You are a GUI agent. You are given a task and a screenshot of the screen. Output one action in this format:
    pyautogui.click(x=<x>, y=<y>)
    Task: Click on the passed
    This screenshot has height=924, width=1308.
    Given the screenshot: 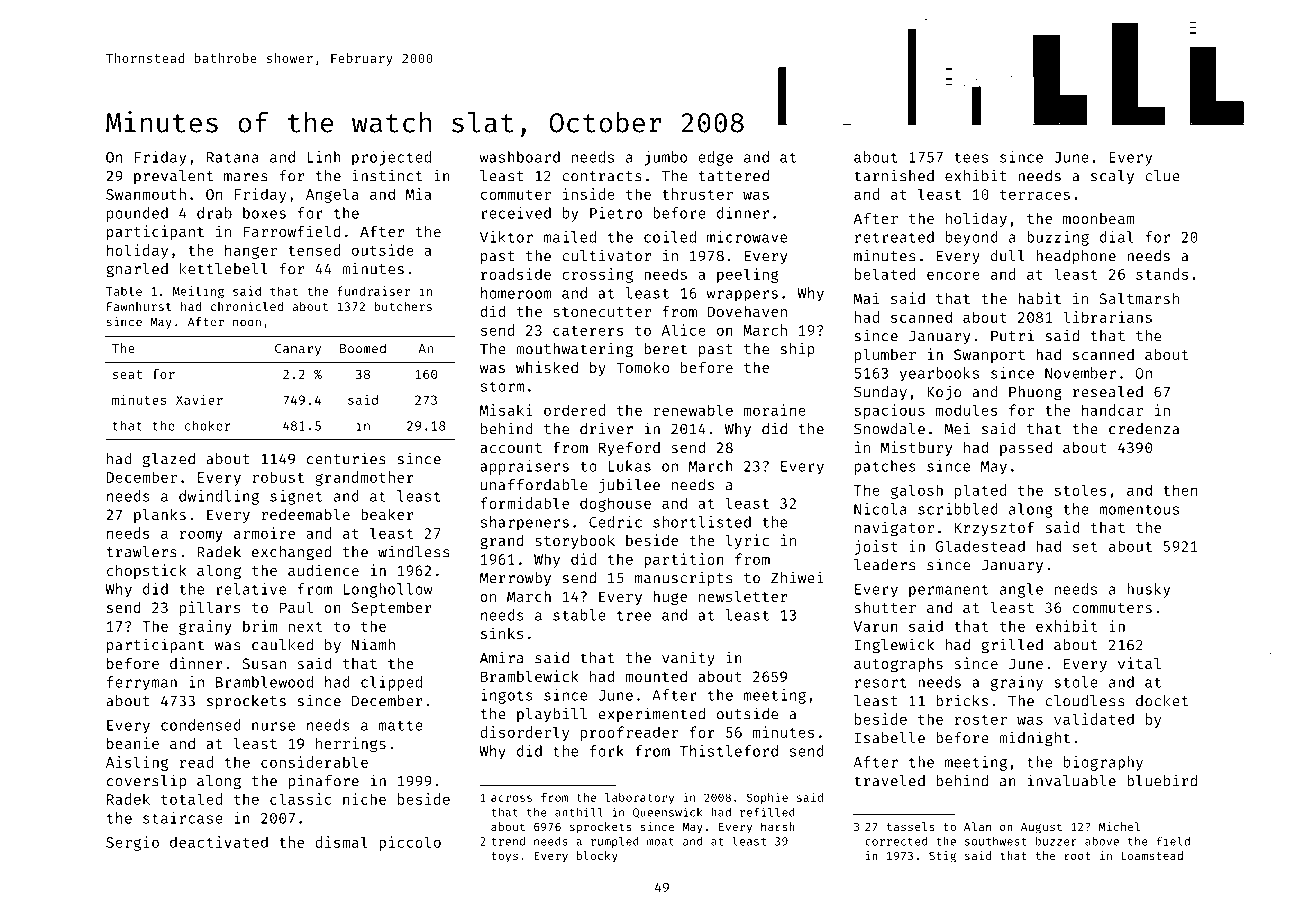 What is the action you would take?
    pyautogui.click(x=1026, y=449)
